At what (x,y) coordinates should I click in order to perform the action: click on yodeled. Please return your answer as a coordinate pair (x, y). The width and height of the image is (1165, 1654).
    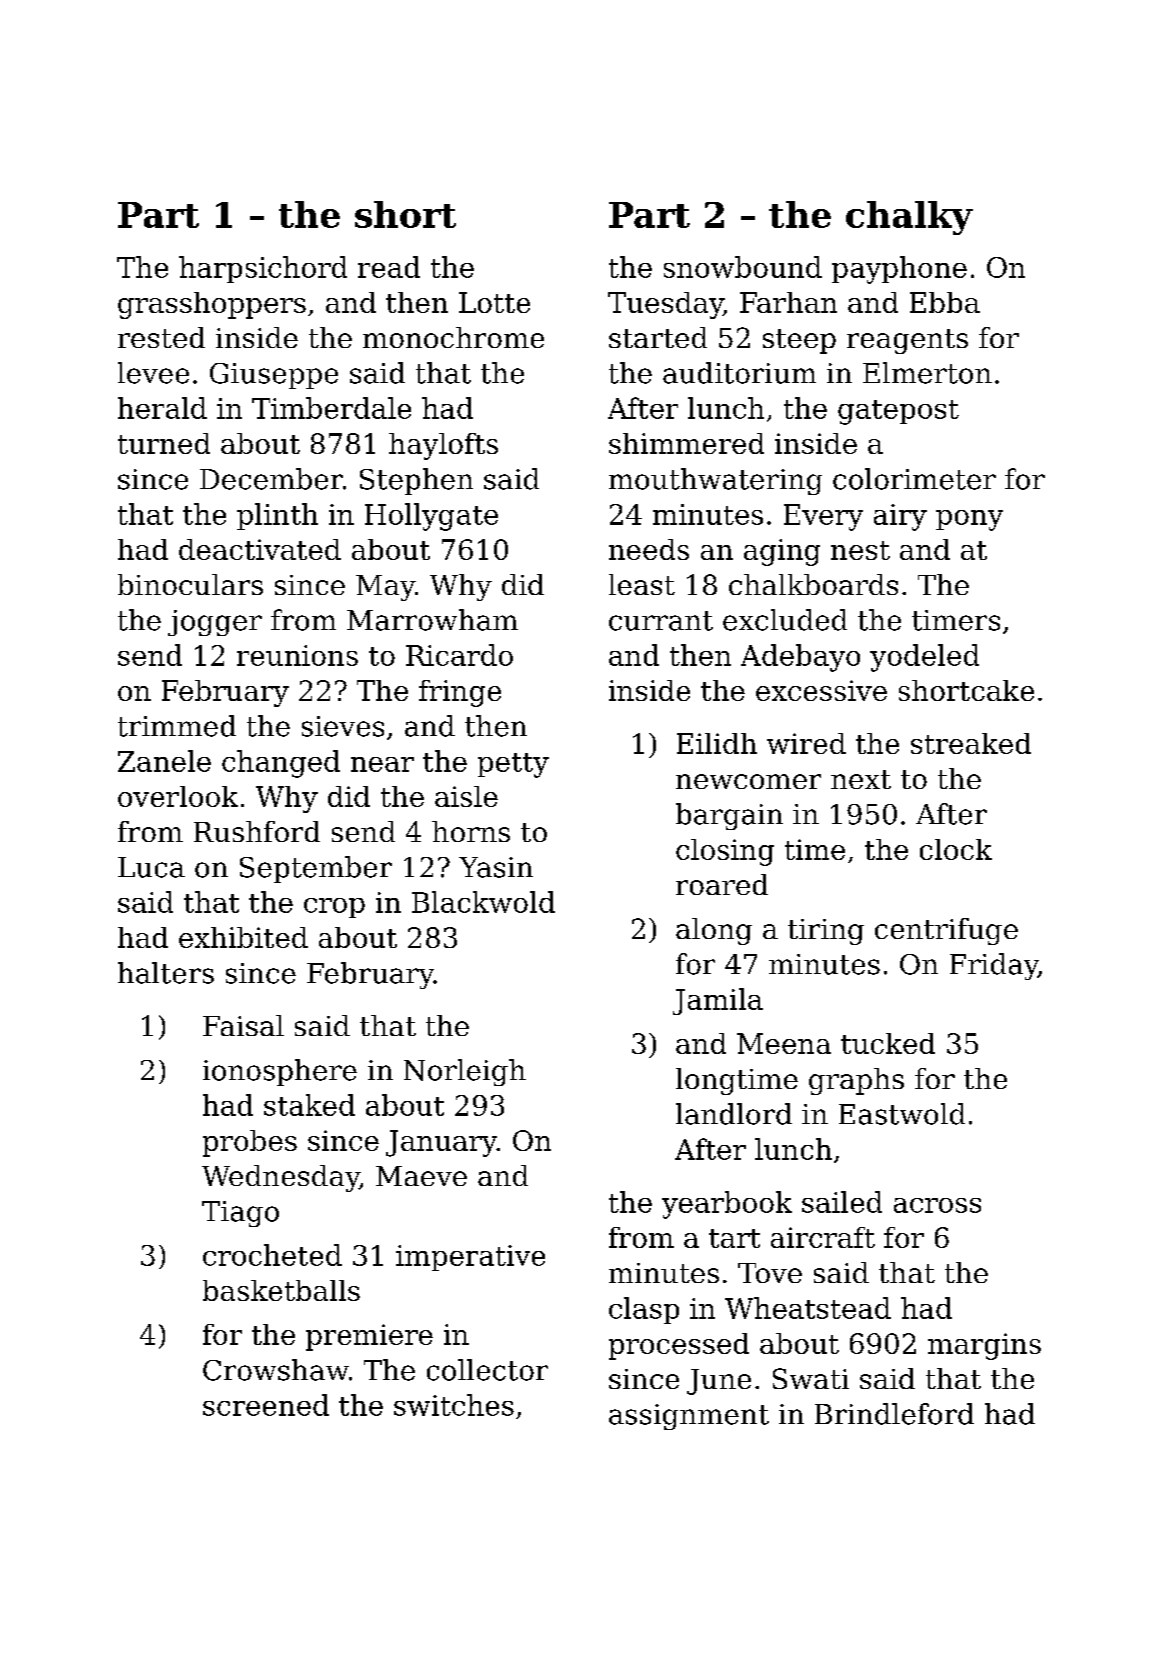
    Looking at the image, I should click on (924, 658).
